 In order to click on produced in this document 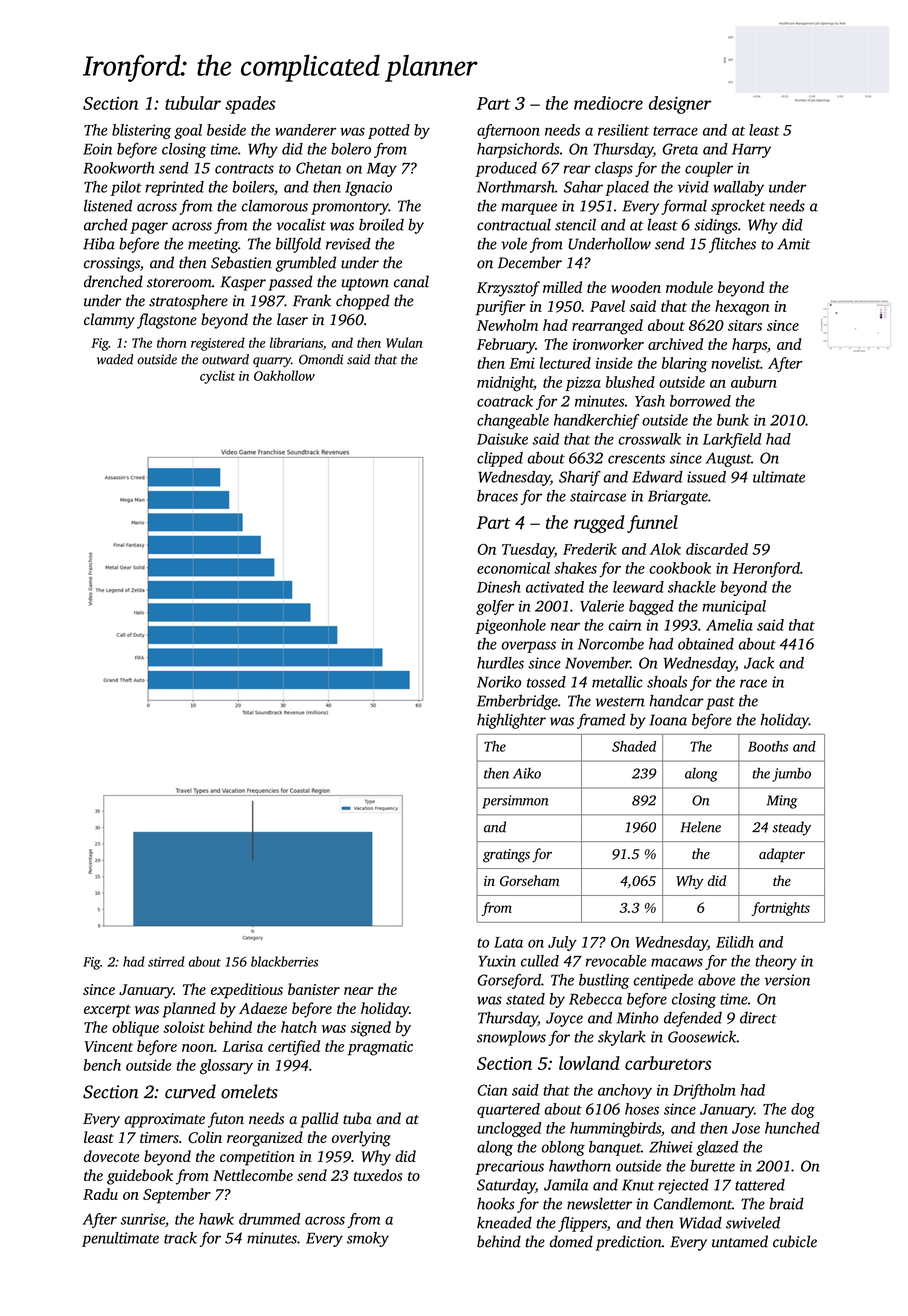, I will do `click(506, 169)`.
